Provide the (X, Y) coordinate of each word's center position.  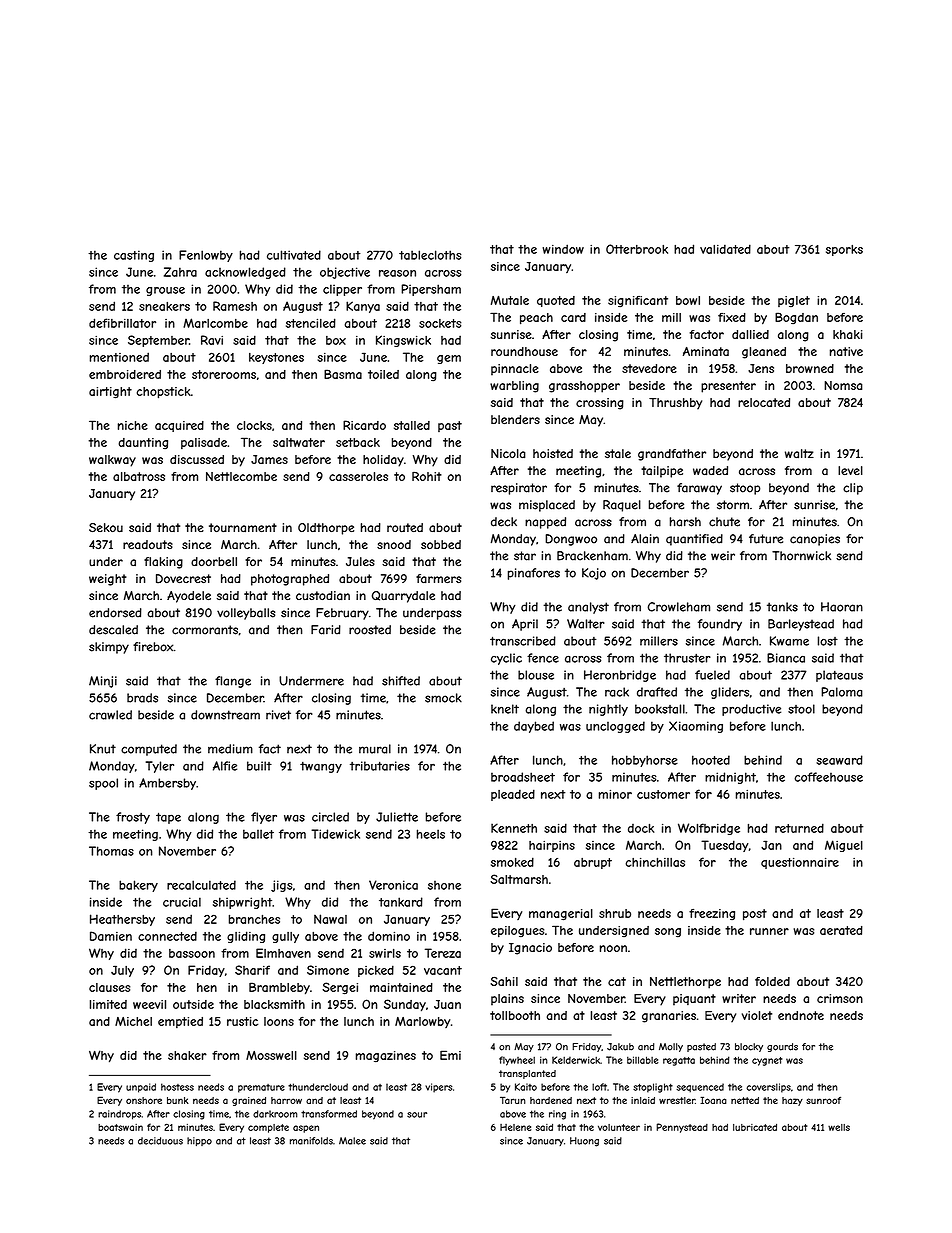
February (342, 614)
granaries (669, 1017)
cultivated (294, 255)
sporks (844, 250)
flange (233, 682)
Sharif (252, 970)
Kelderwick (576, 1060)
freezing (712, 915)
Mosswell (271, 1055)
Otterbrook (637, 249)
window (563, 249)
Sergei (340, 988)
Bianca (786, 658)
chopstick (164, 393)
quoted (556, 301)
